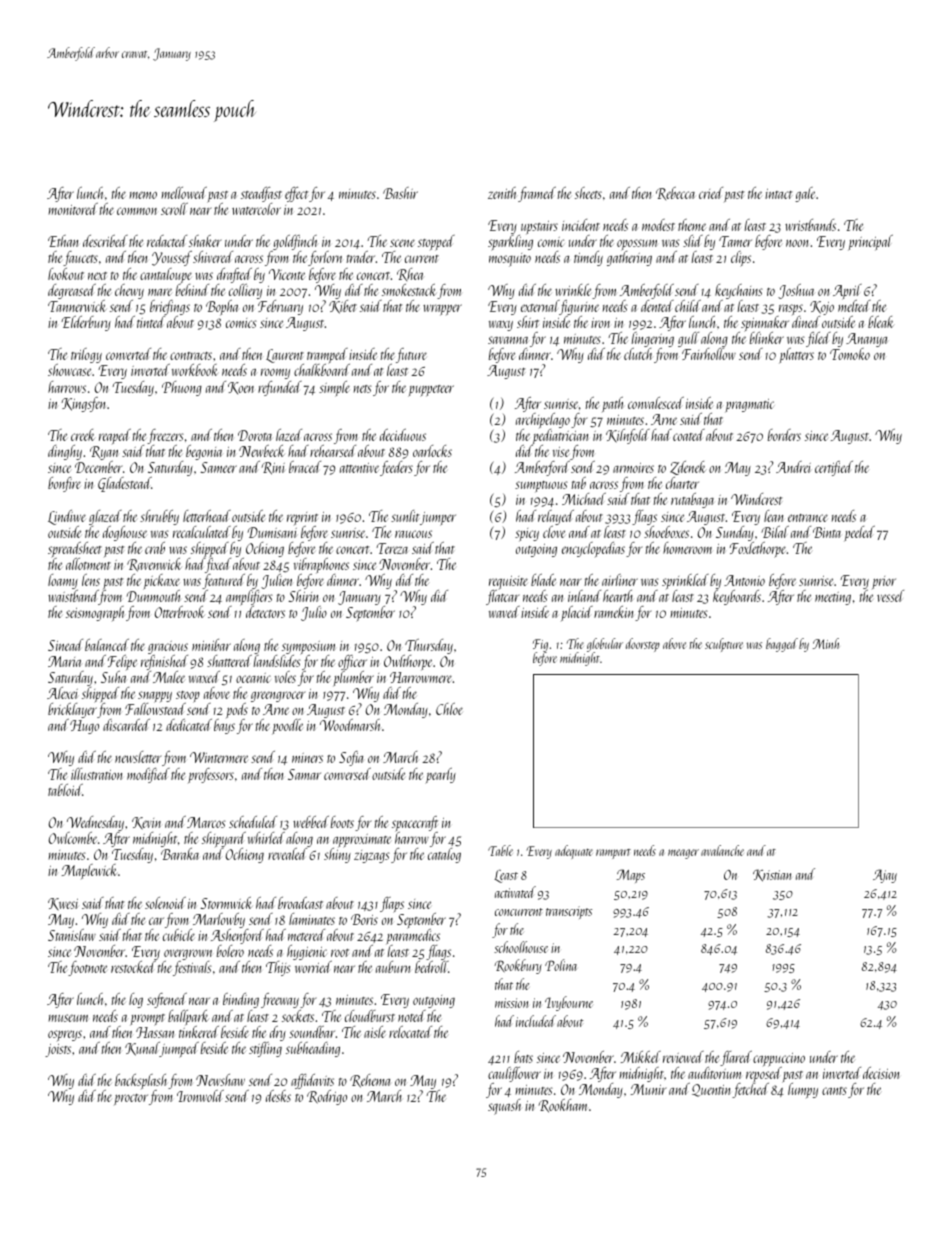 The width and height of the screenshot is (952, 1233). What do you see at coordinates (211, 775) in the screenshot?
I see `professors` at bounding box center [211, 775].
